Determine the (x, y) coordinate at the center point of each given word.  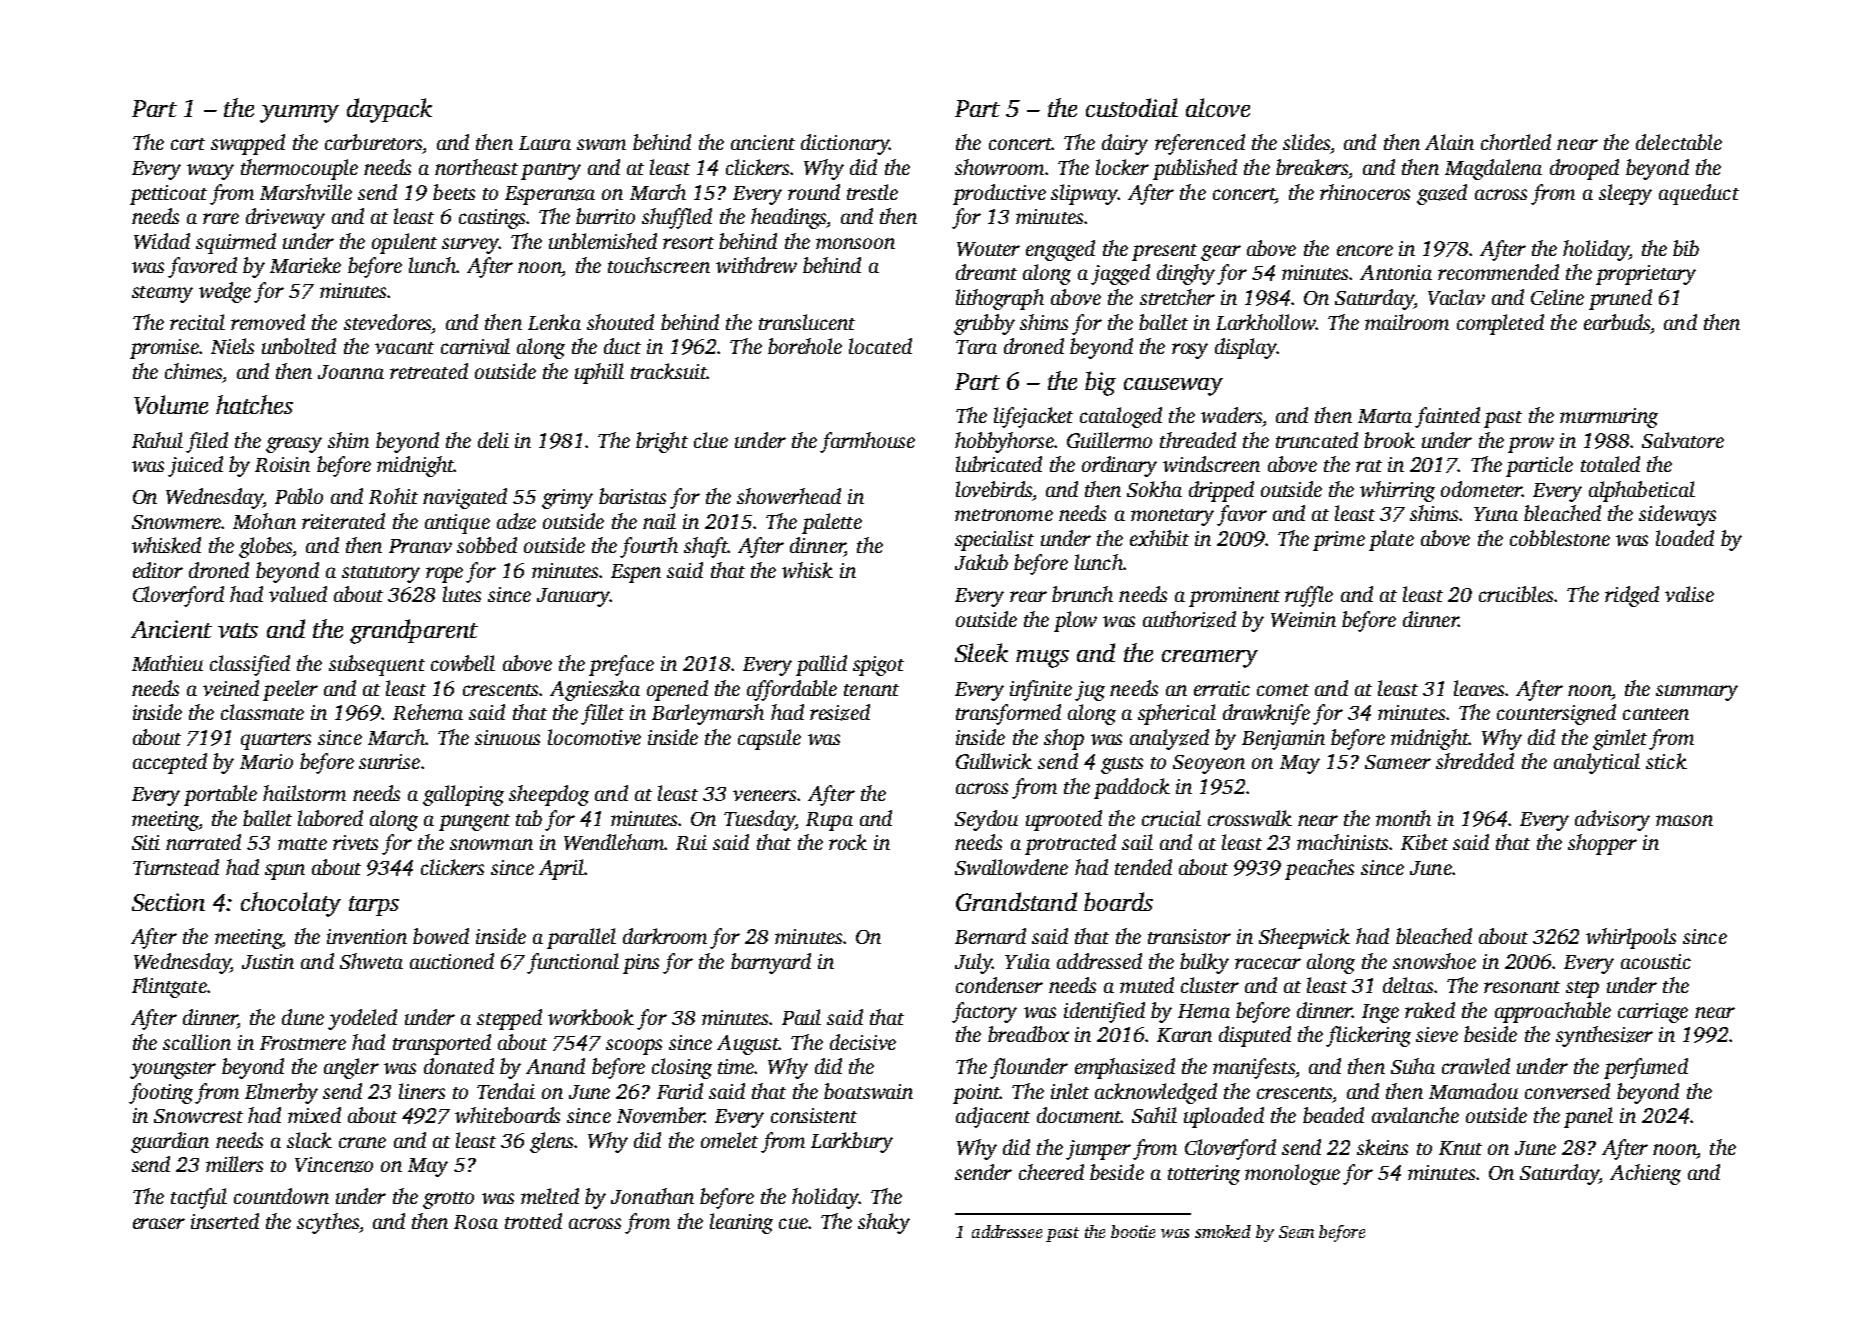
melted (550, 1196)
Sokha (1154, 489)
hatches (254, 404)
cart (188, 144)
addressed (1099, 961)
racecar (1268, 963)
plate (1391, 540)
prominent (1234, 597)
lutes (462, 594)
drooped (1584, 169)
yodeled (362, 1019)
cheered (1051, 1172)
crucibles (1516, 594)
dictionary (845, 144)
